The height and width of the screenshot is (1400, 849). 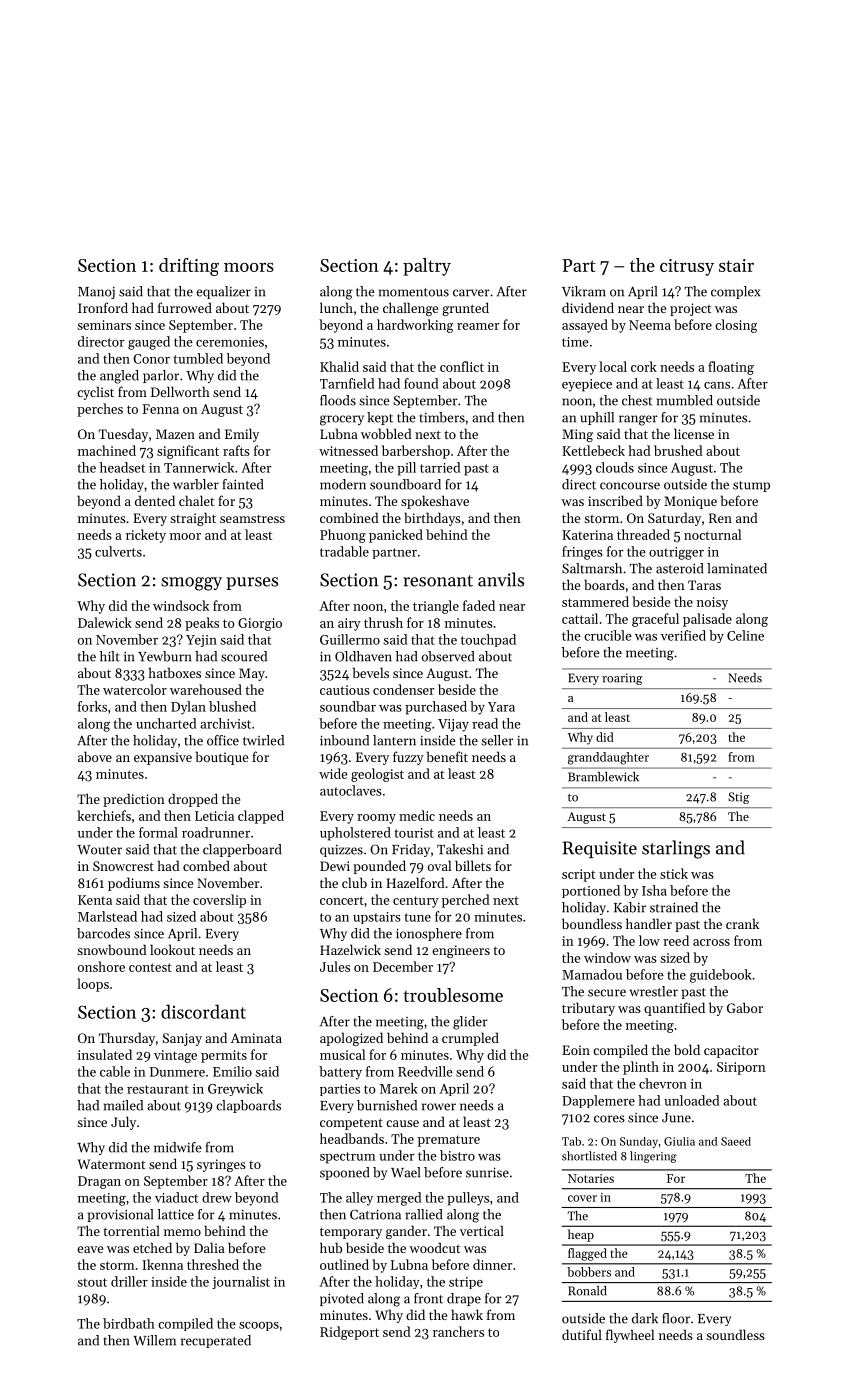 What do you see at coordinates (745, 635) in the screenshot?
I see `Celine` at bounding box center [745, 635].
